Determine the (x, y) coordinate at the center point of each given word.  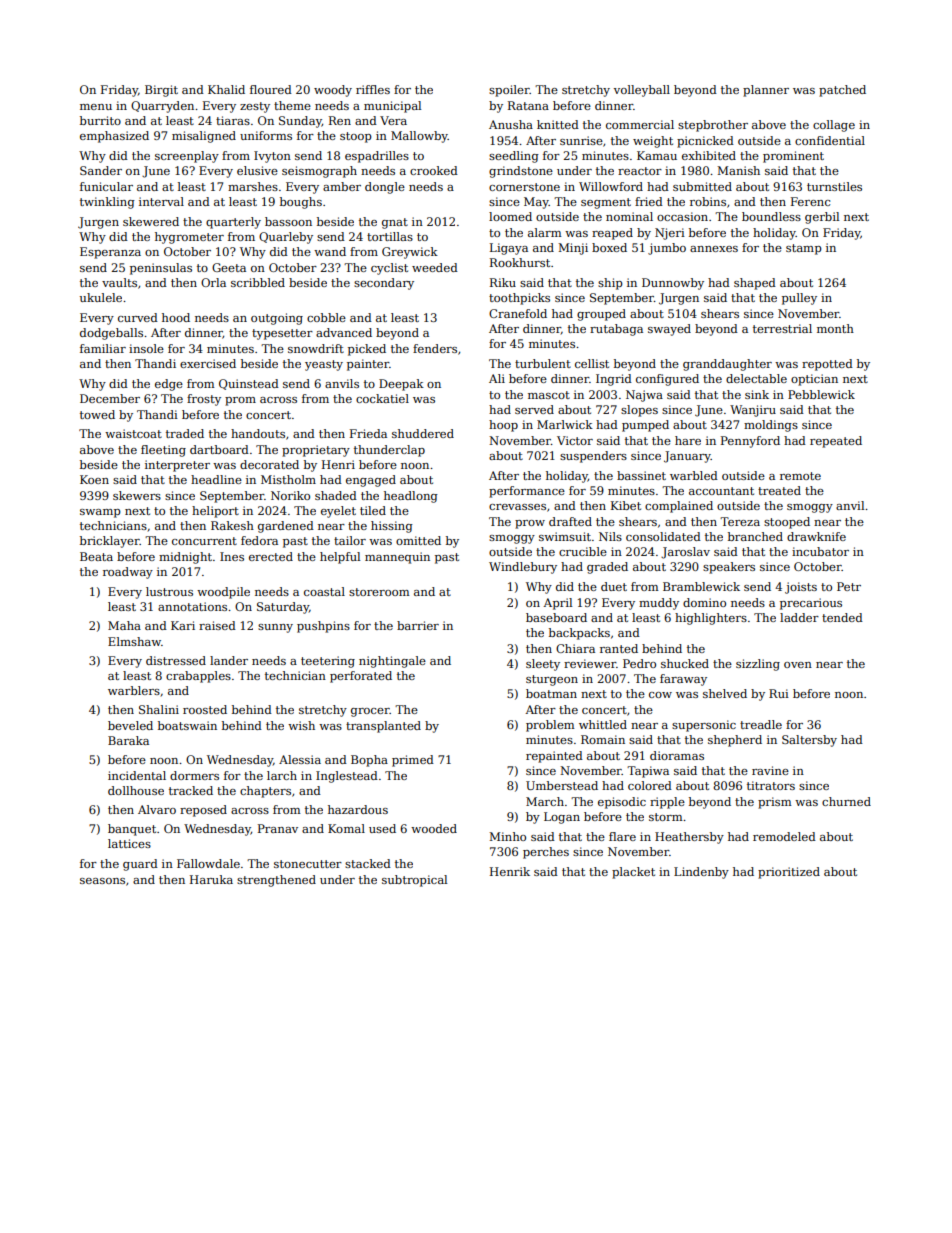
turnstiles (834, 186)
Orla (213, 282)
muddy (659, 604)
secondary (384, 284)
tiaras (233, 120)
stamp (804, 249)
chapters (265, 792)
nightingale (392, 662)
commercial (640, 124)
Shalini (159, 709)
